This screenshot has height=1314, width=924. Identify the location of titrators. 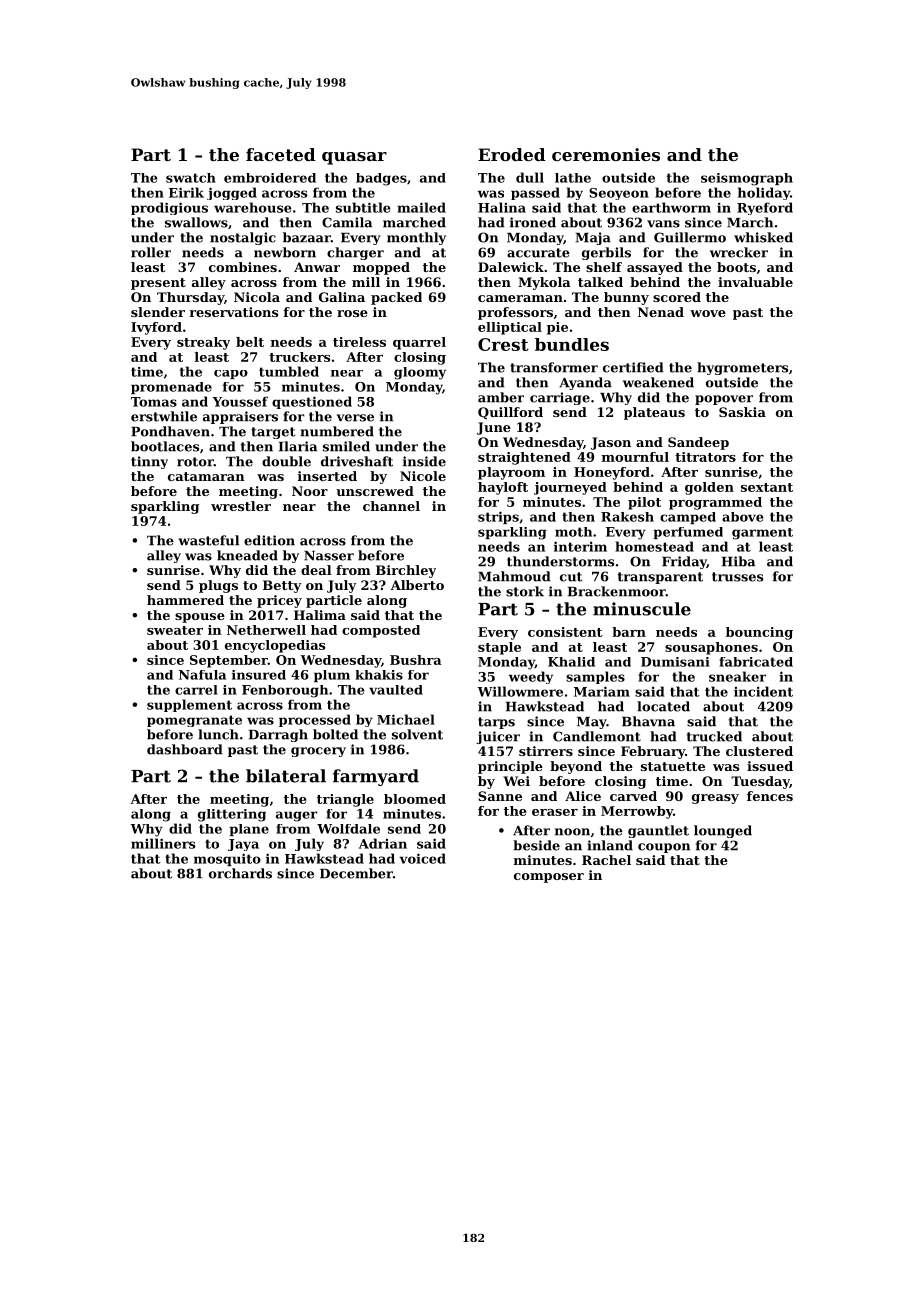
(705, 457).
